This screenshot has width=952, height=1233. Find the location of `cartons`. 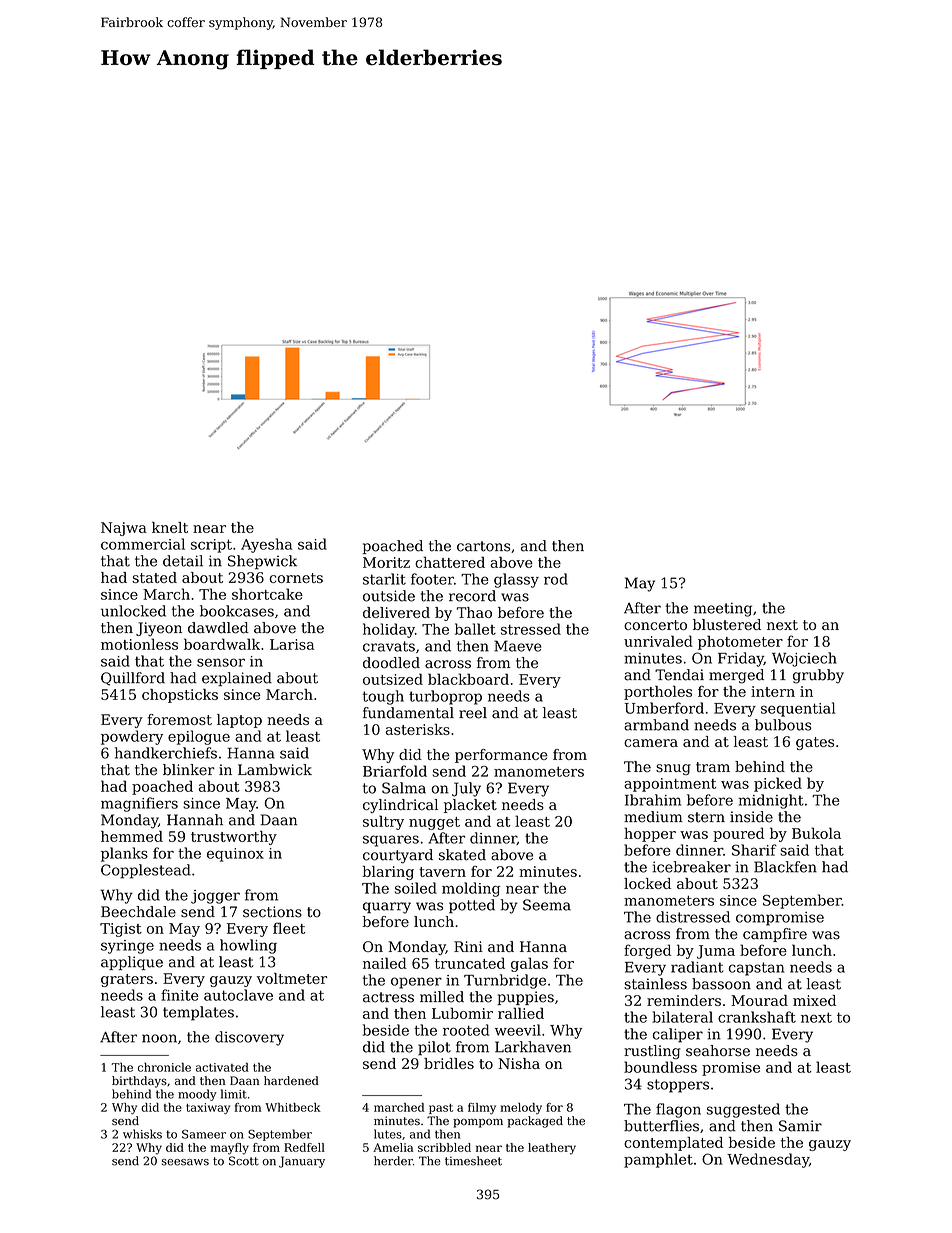

cartons is located at coordinates (483, 546).
